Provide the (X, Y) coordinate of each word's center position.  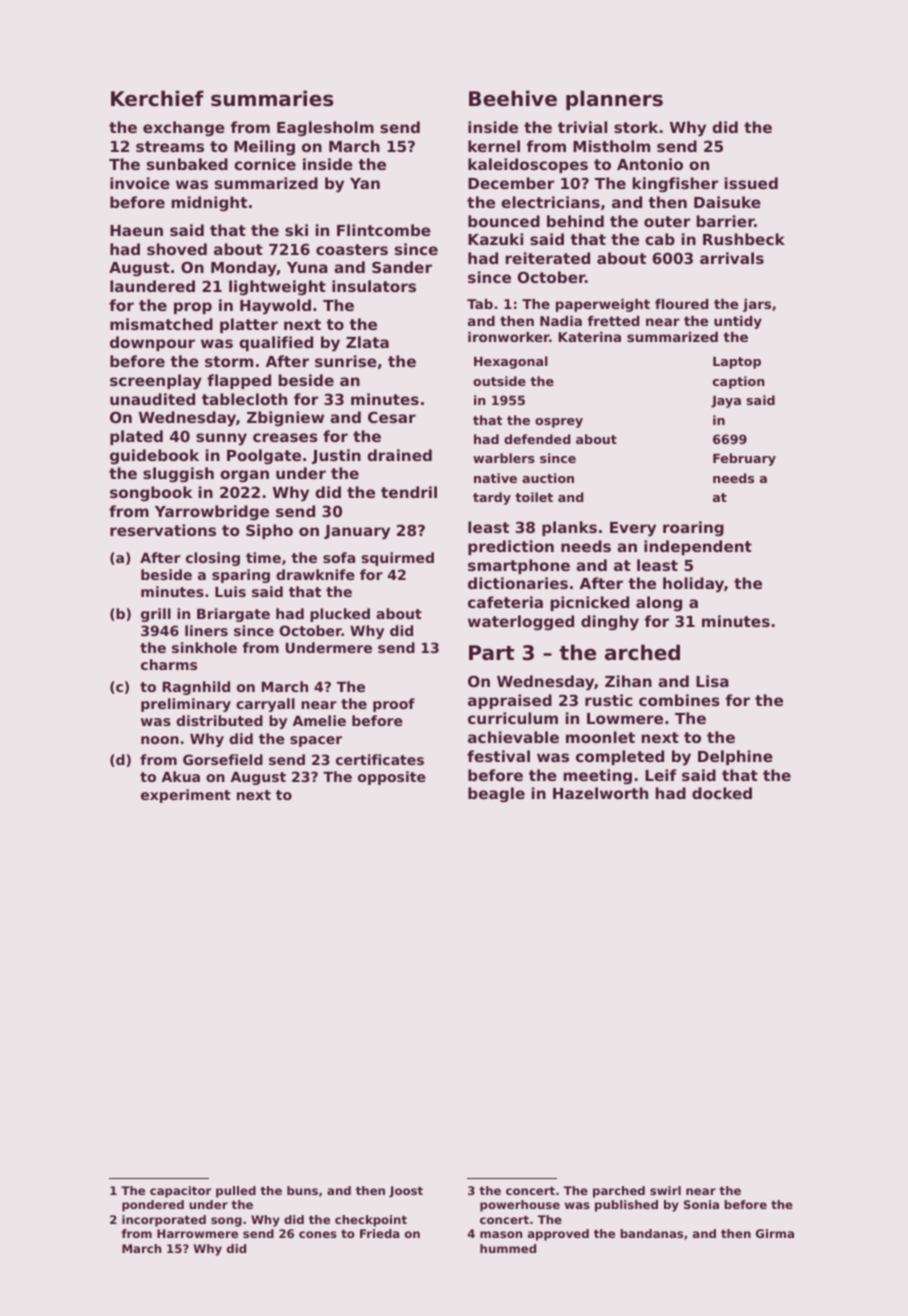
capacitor (180, 1192)
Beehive (513, 98)
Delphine (735, 757)
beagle (496, 795)
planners (614, 100)
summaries (272, 98)
